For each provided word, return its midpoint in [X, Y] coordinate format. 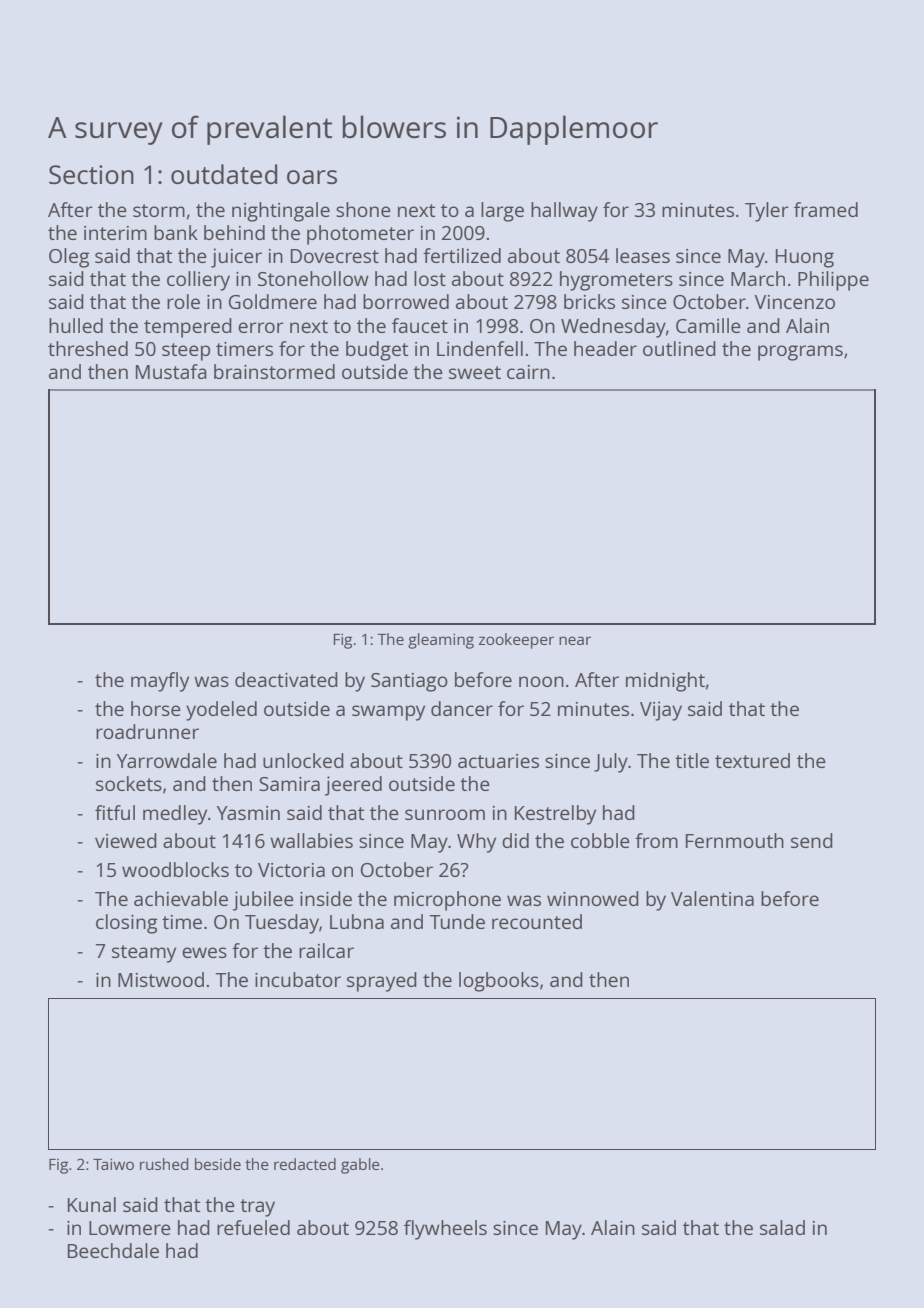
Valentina [712, 898]
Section [91, 174]
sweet [475, 372]
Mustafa [171, 371]
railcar [326, 950]
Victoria [291, 870]
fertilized [462, 255]
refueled [253, 1227]
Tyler [767, 212]
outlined [679, 348]
